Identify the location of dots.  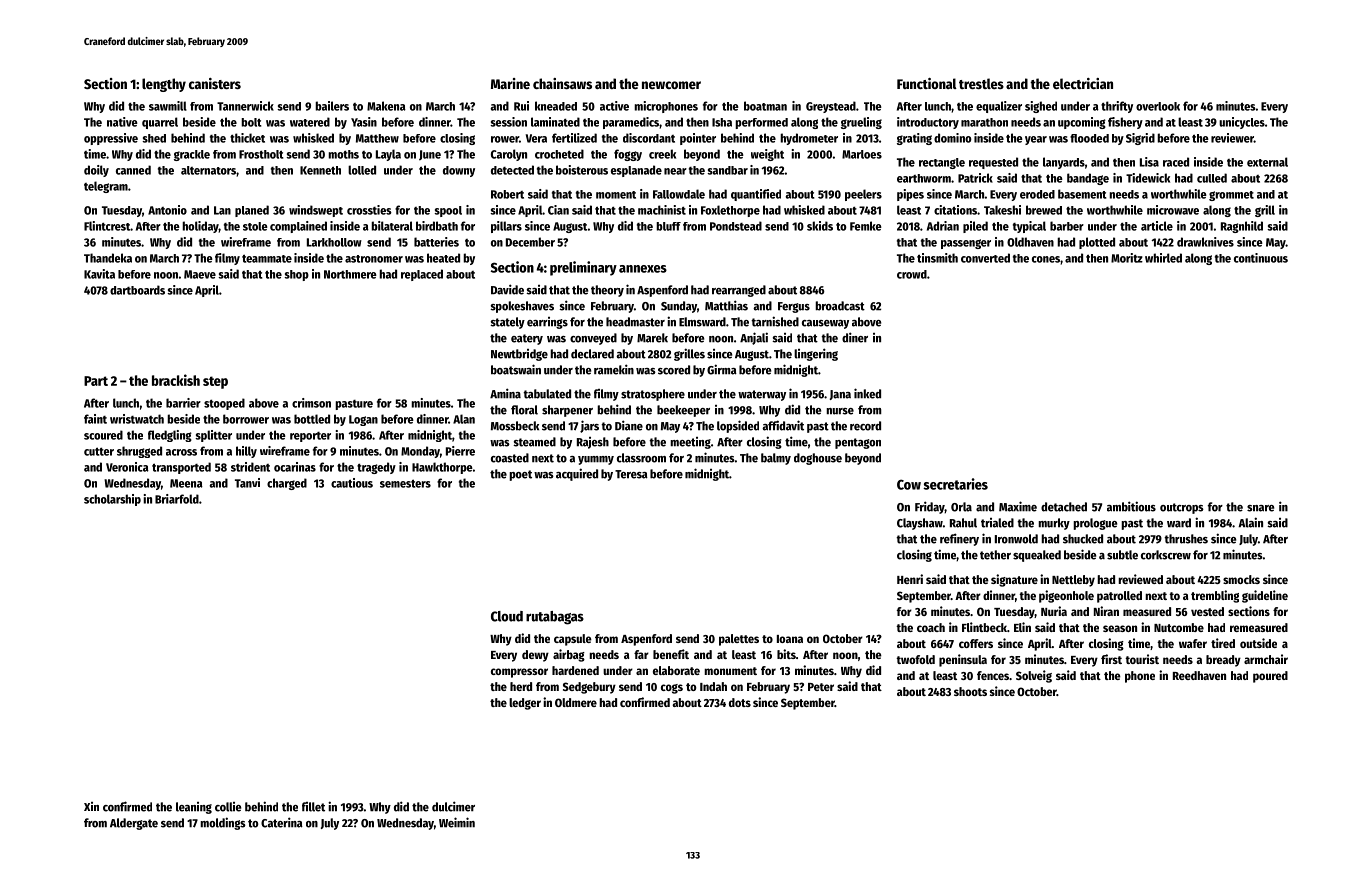
(740, 702).
